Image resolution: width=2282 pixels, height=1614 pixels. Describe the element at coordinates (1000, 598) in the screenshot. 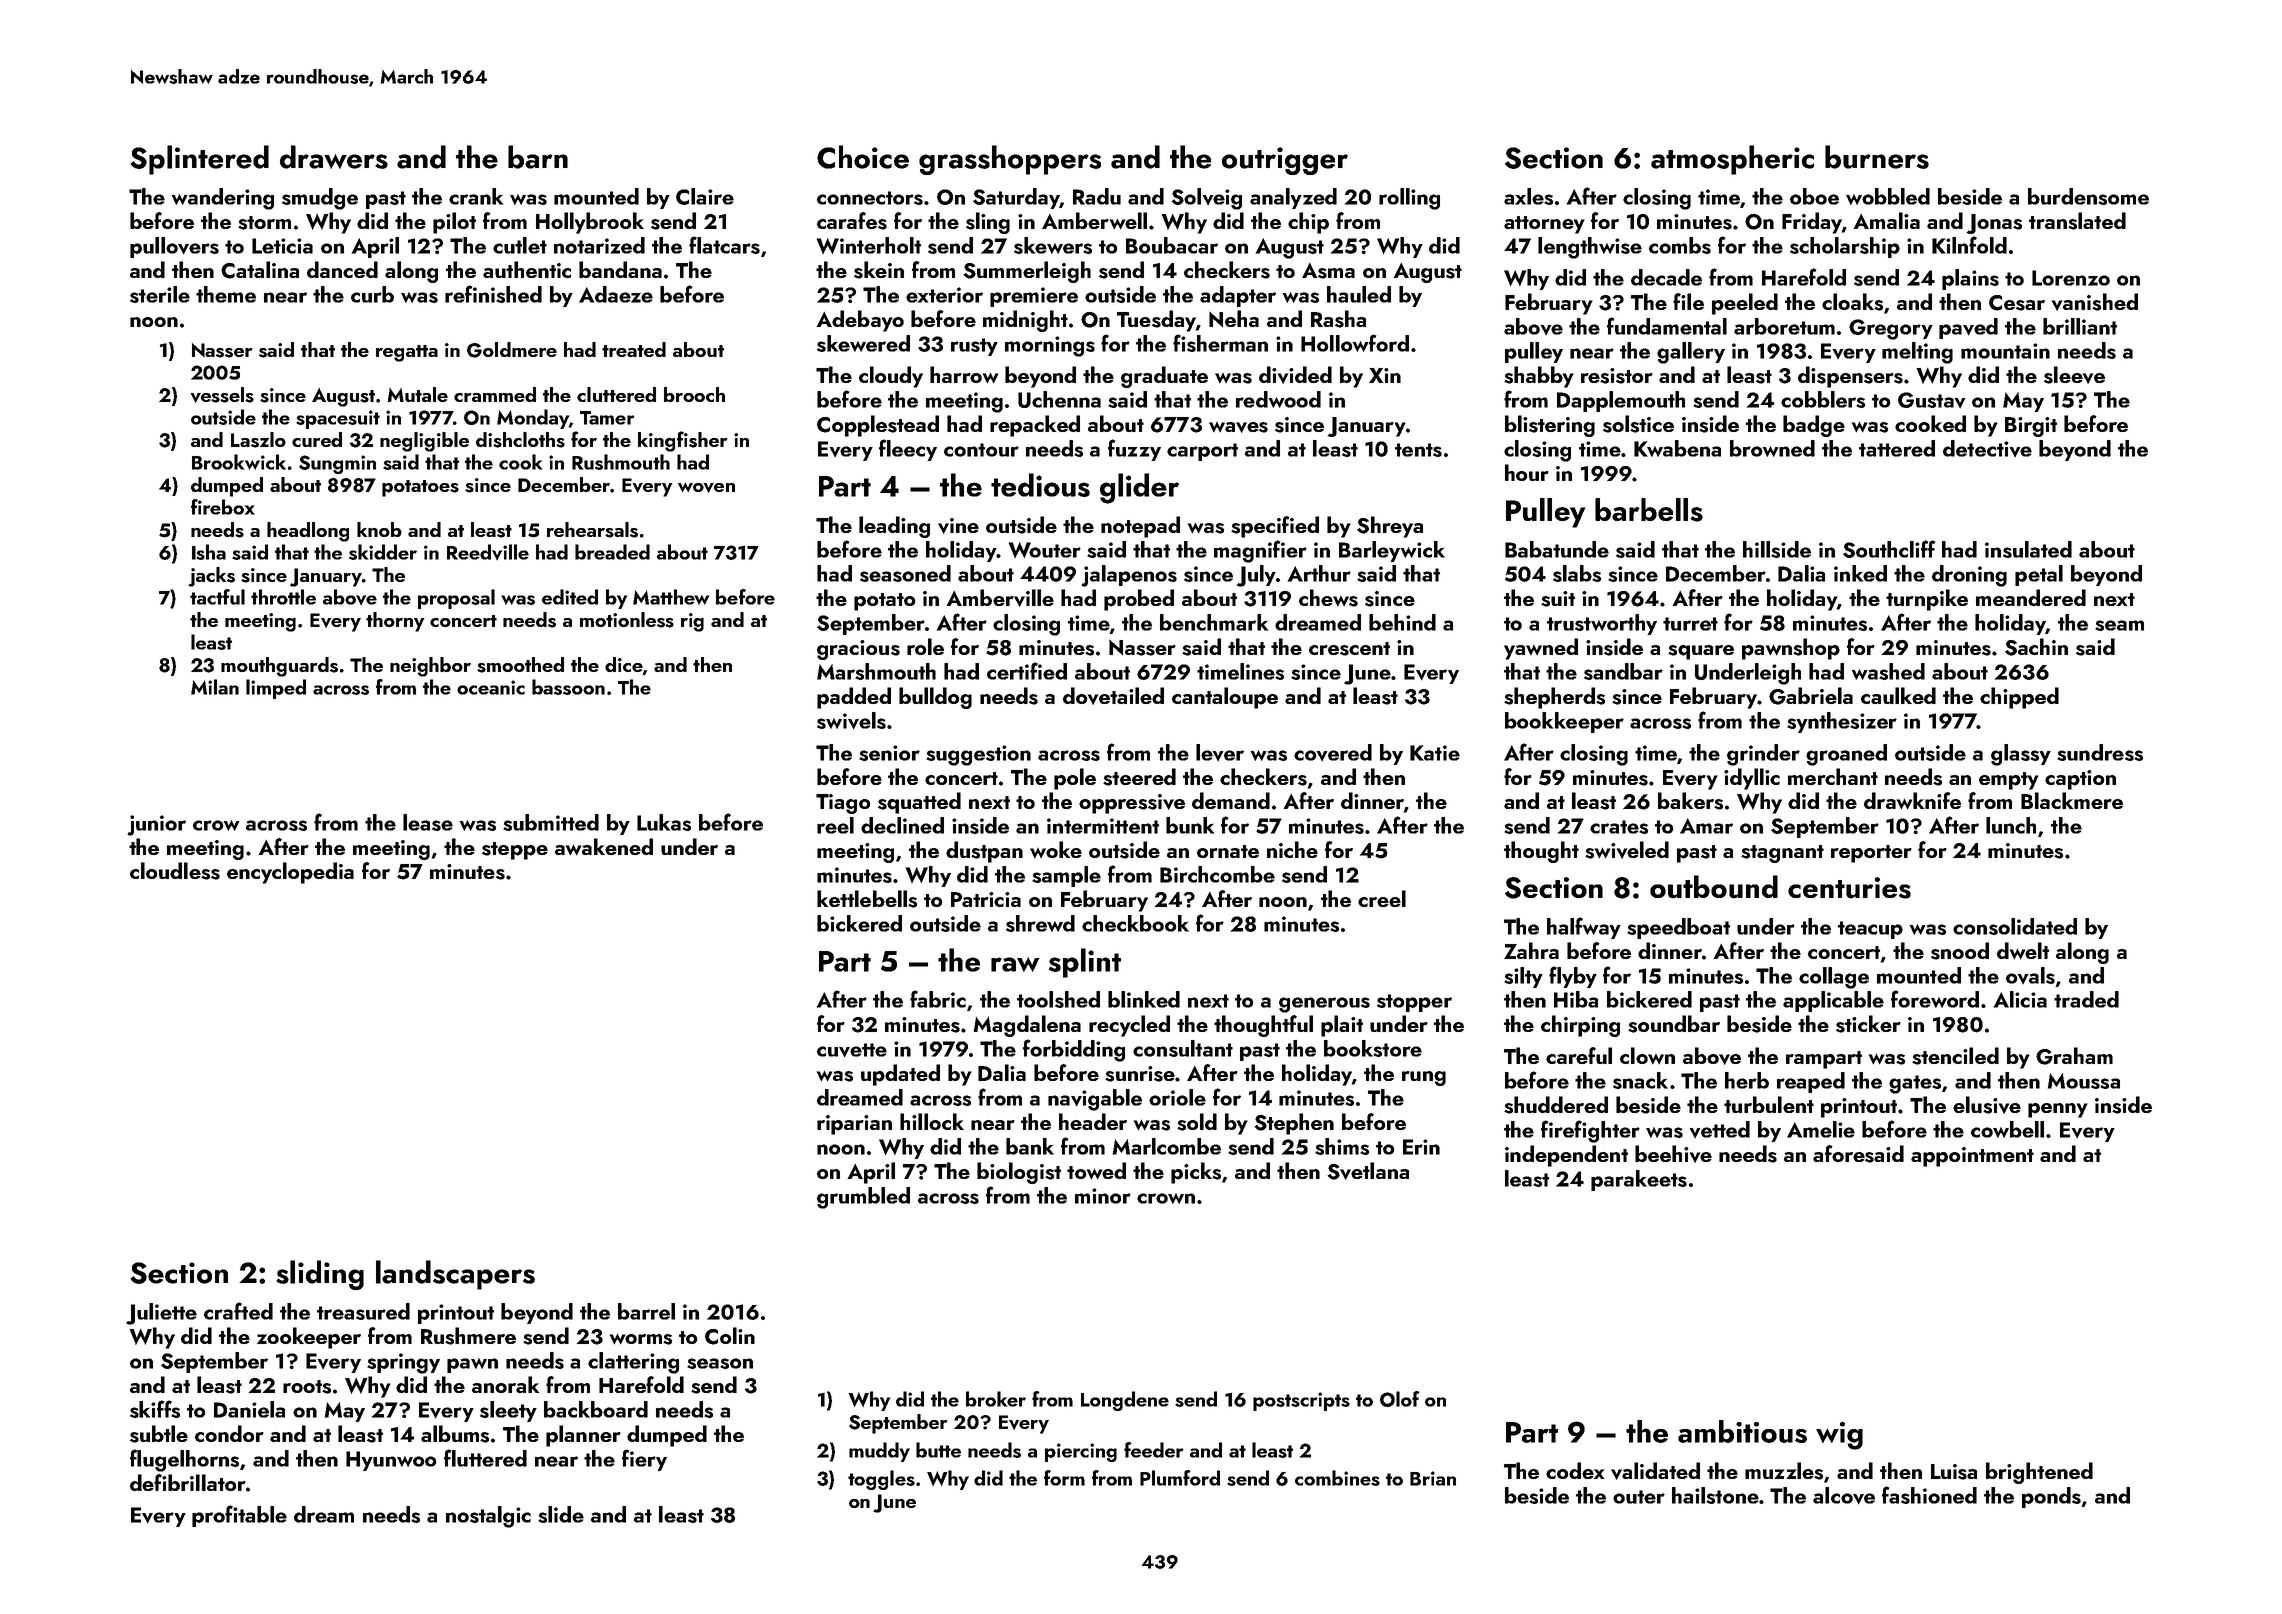

I see `Amberville` at that location.
